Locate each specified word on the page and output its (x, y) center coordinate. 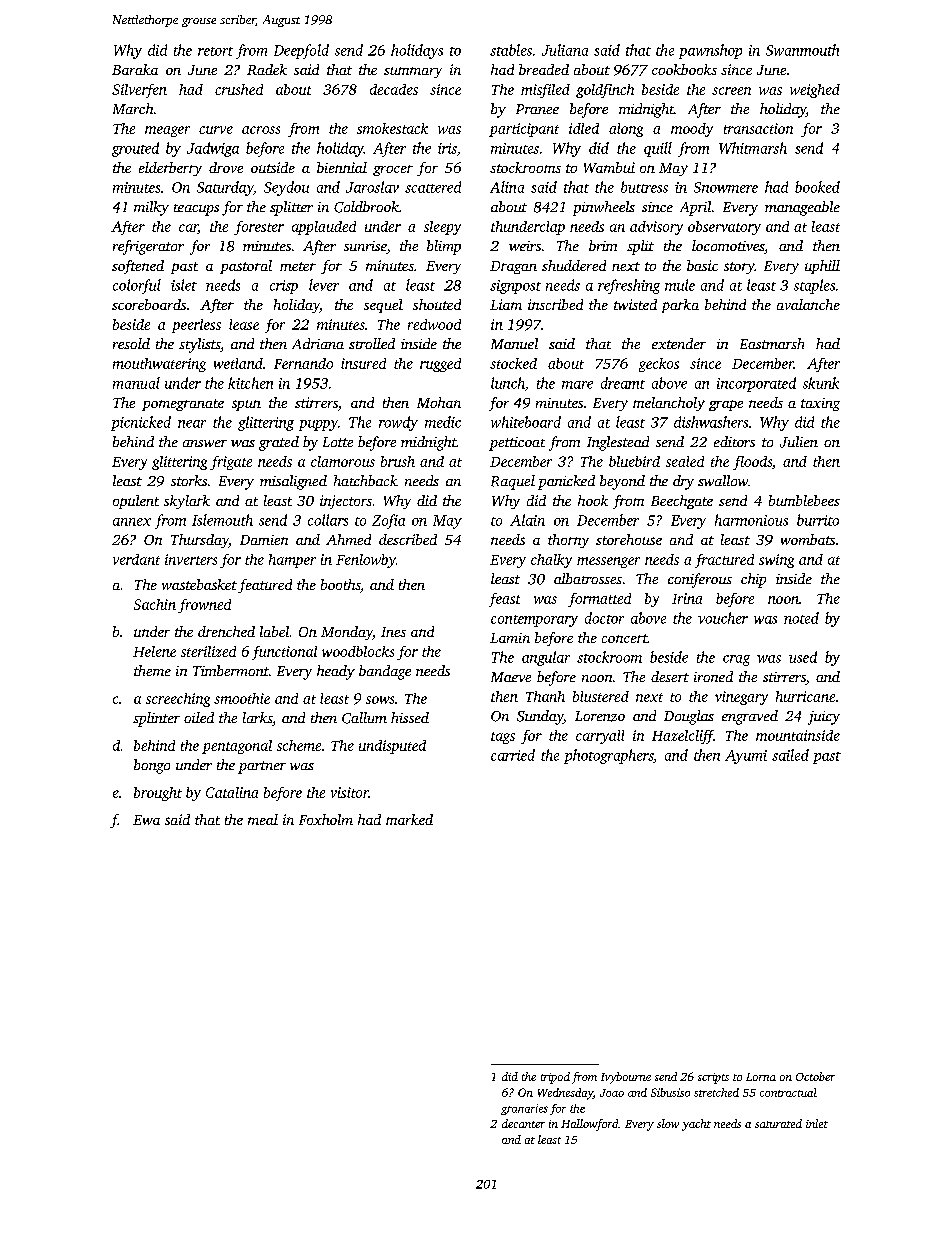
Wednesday (565, 1094)
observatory (724, 228)
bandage (385, 672)
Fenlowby (366, 561)
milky (151, 208)
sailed (790, 755)
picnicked (141, 423)
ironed (713, 676)
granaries (524, 1109)
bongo (152, 766)
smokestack (392, 128)
